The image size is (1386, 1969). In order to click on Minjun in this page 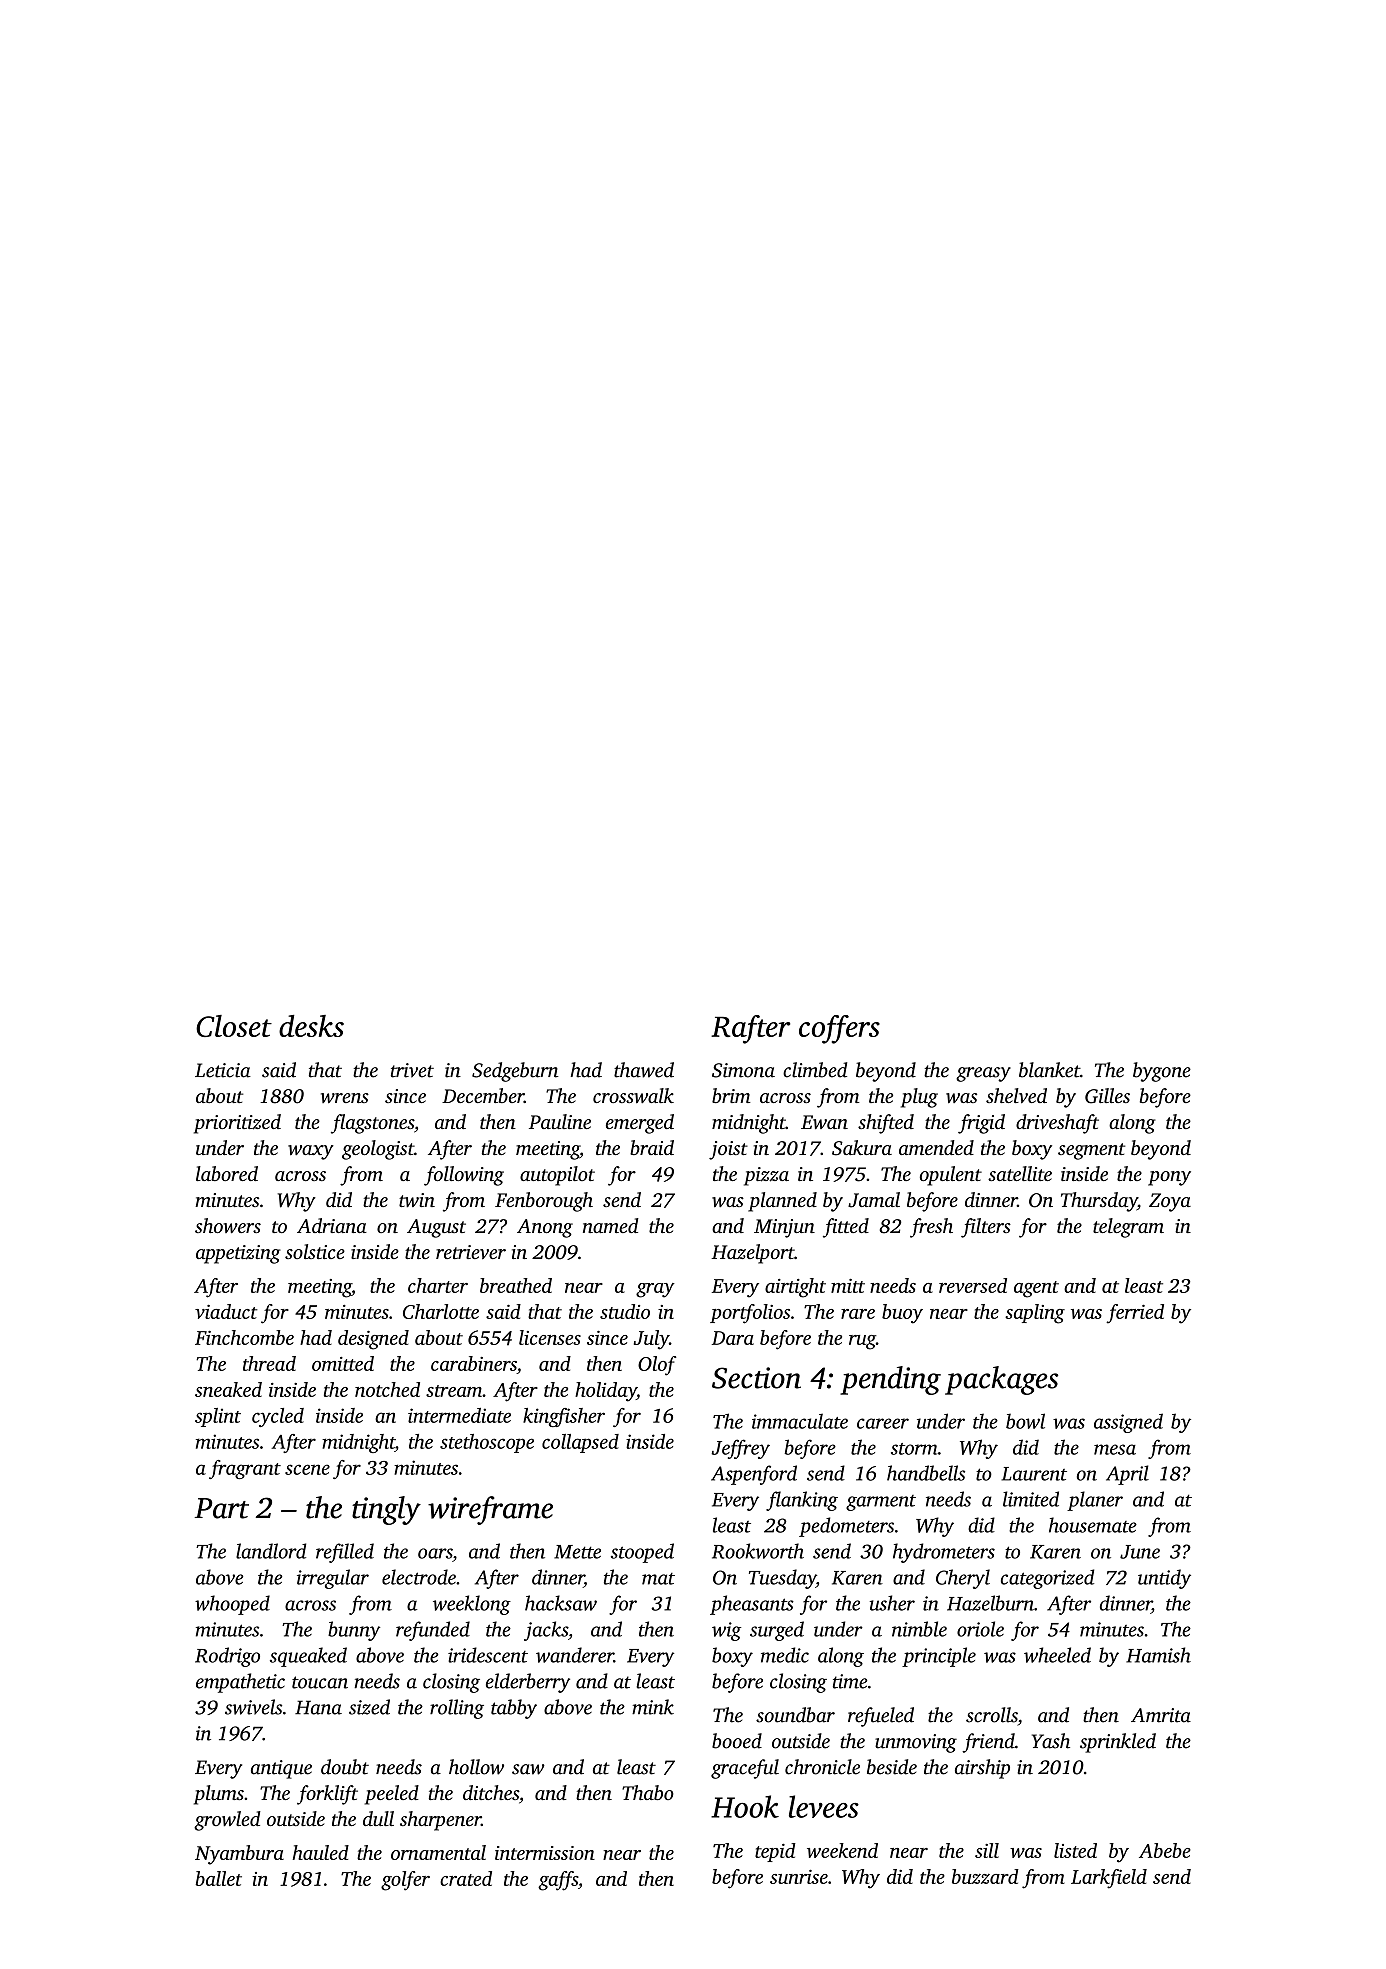, I will do `click(784, 1228)`.
